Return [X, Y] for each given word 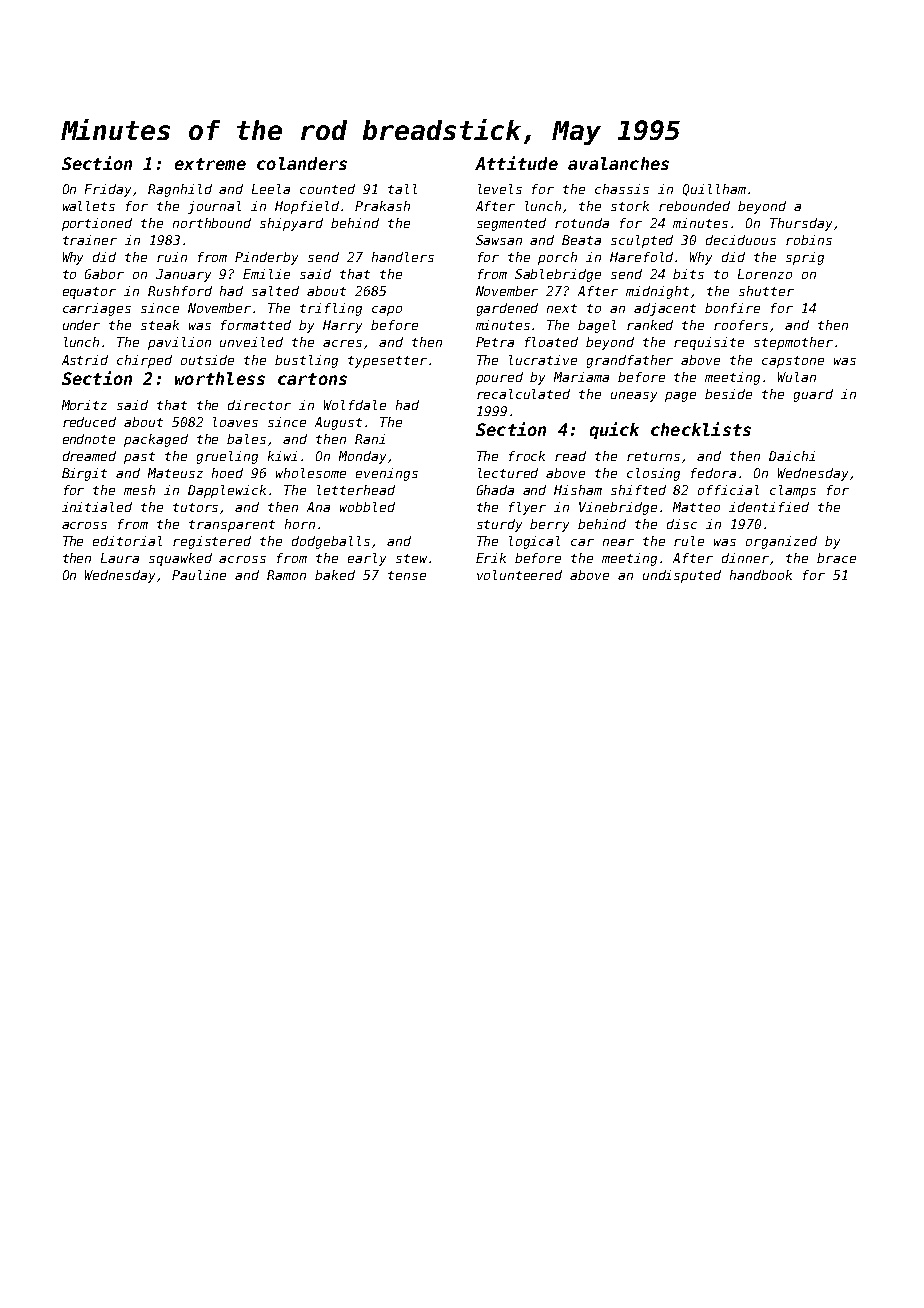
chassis [622, 189]
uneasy [634, 397]
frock [527, 456]
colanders [302, 163]
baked [335, 575]
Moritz [84, 405]
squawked [180, 559]
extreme [210, 164]
